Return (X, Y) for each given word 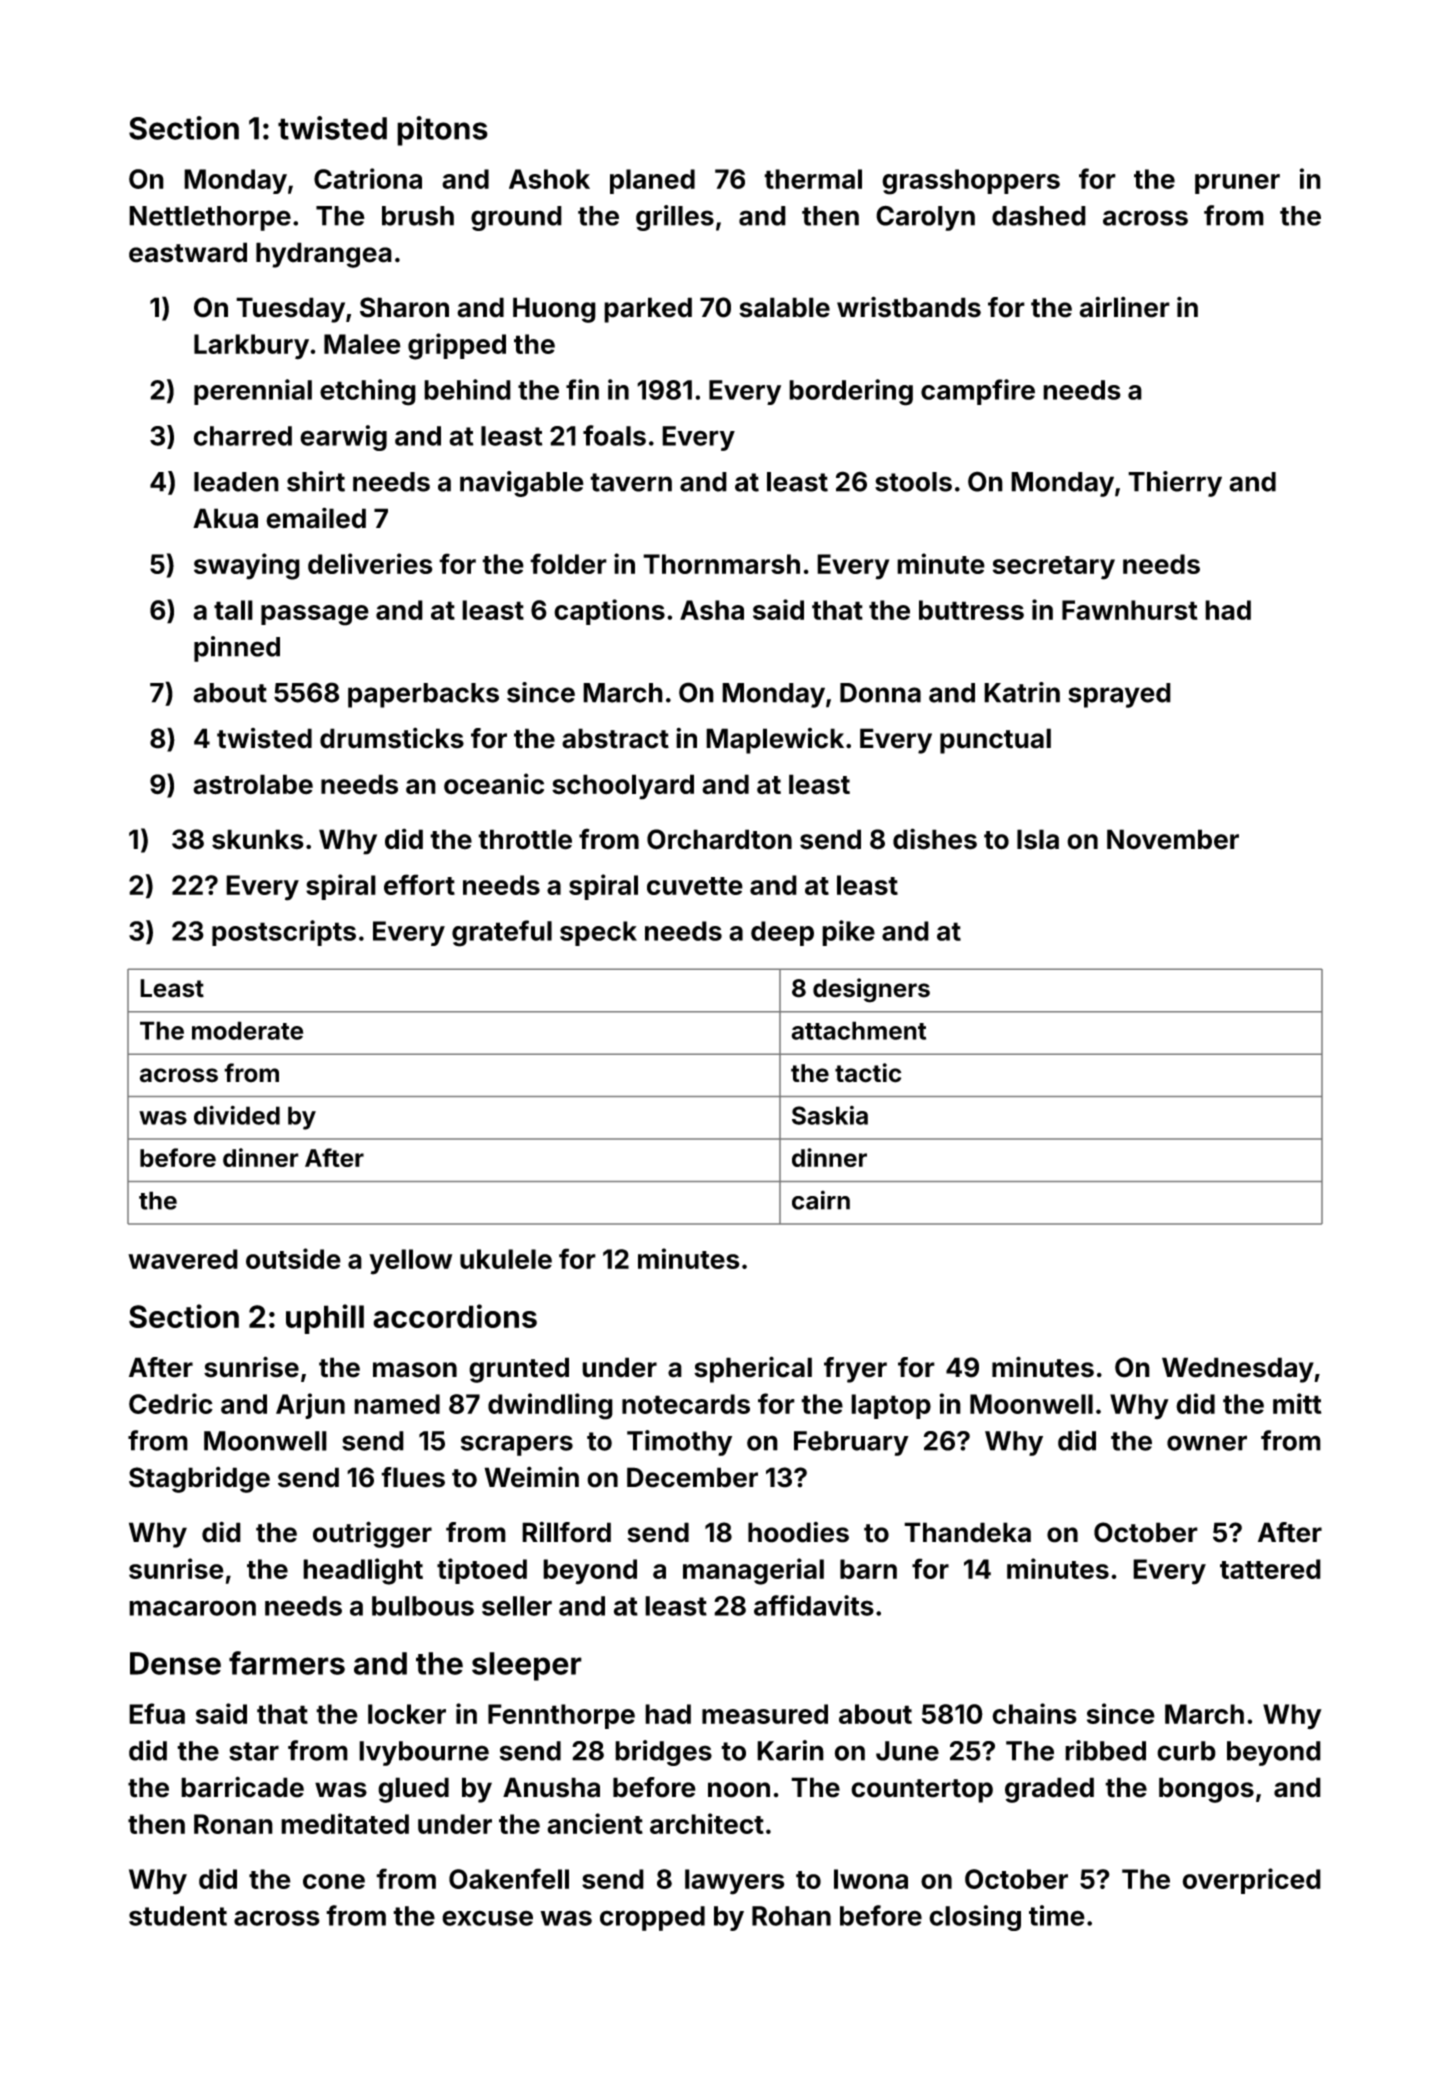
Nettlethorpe (210, 218)
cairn (821, 1200)
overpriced (1251, 1881)
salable (784, 307)
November (1173, 839)
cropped (652, 1918)
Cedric (171, 1403)
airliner (1125, 307)
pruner (1237, 184)
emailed (316, 518)
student (178, 1916)
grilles (675, 218)
